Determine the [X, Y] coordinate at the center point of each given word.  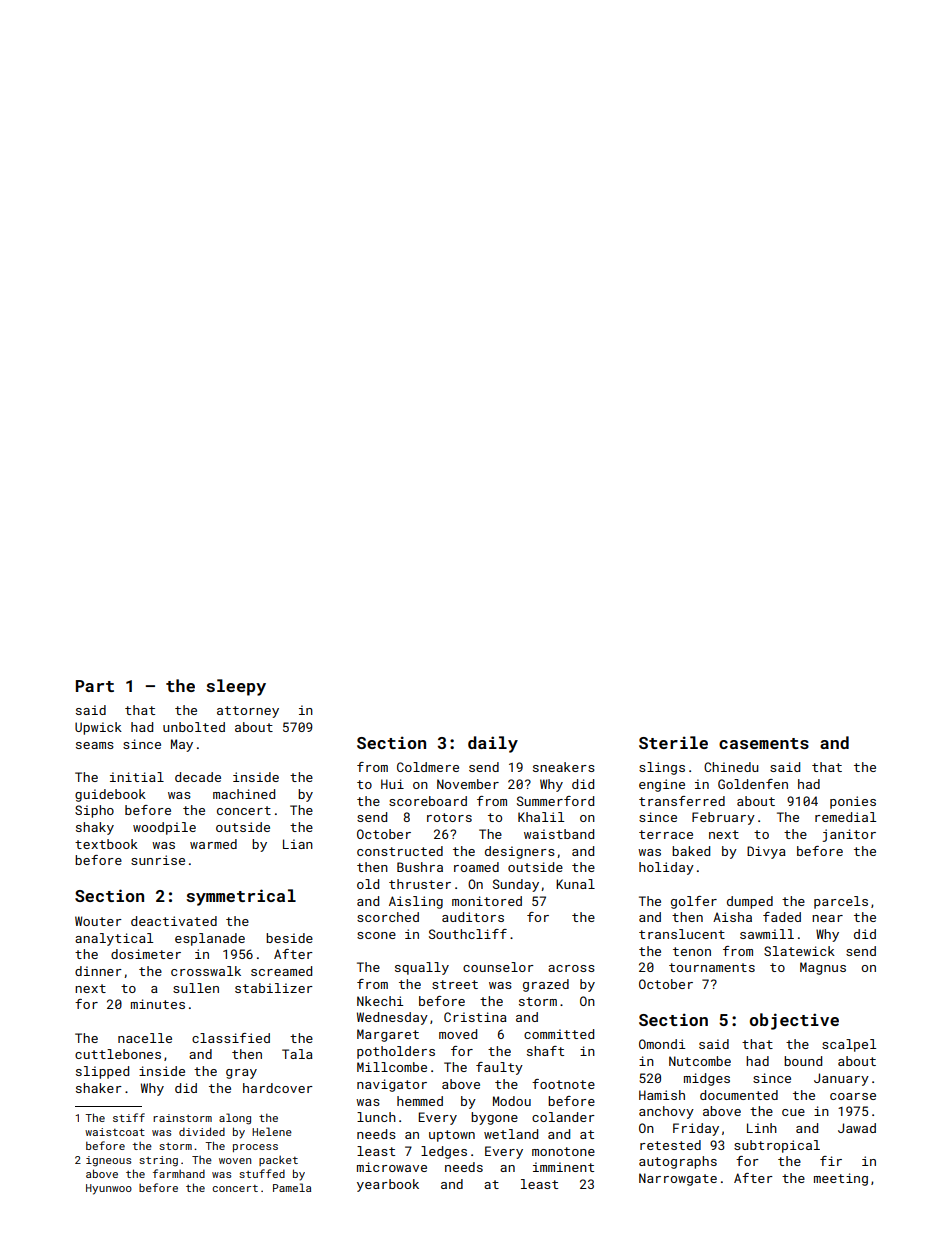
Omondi [662, 1044]
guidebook [110, 795]
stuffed [262, 1173]
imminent [563, 1167]
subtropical [777, 1146]
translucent [682, 934]
